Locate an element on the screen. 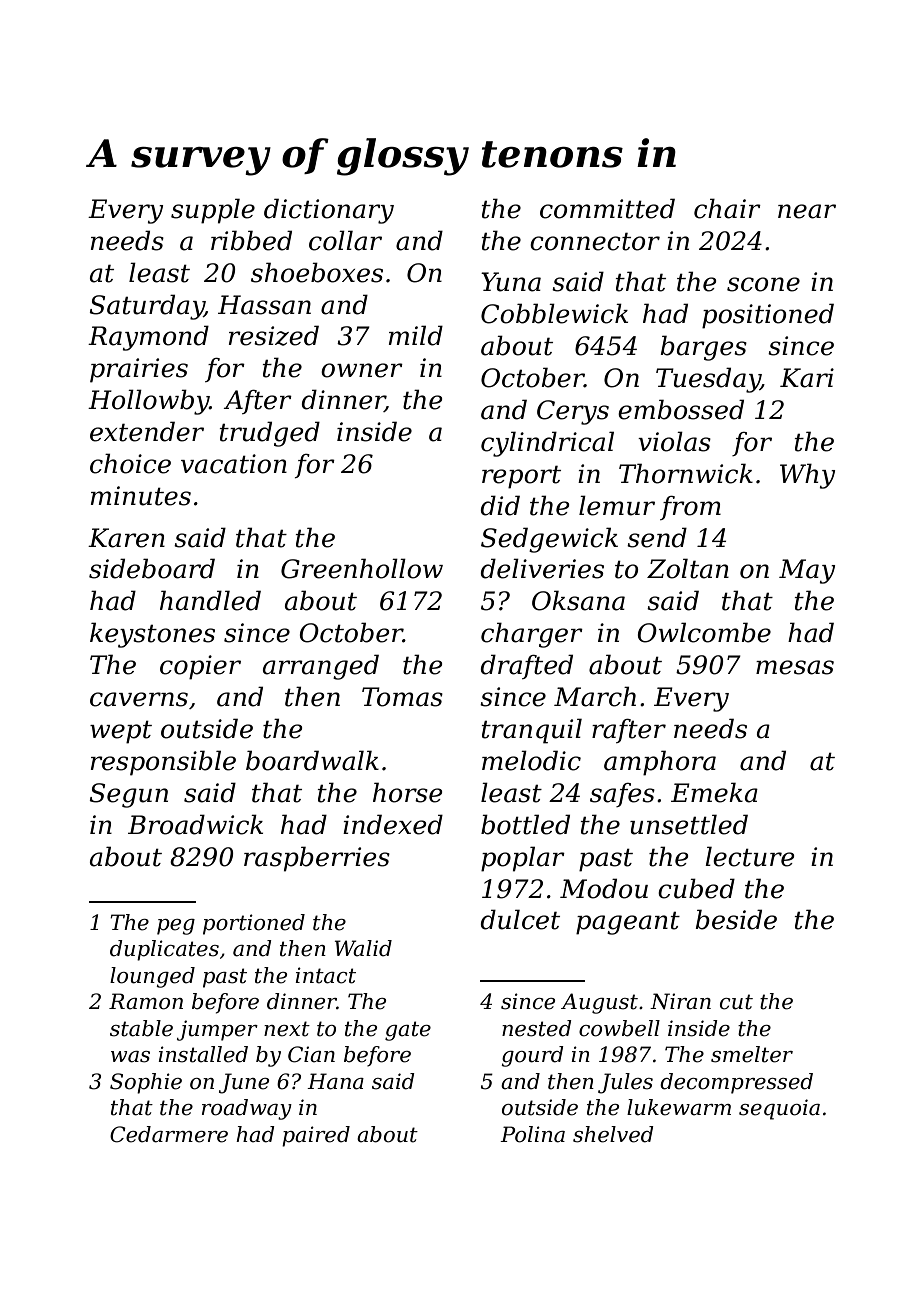 The height and width of the screenshot is (1311, 924). charger is located at coordinates (532, 635).
